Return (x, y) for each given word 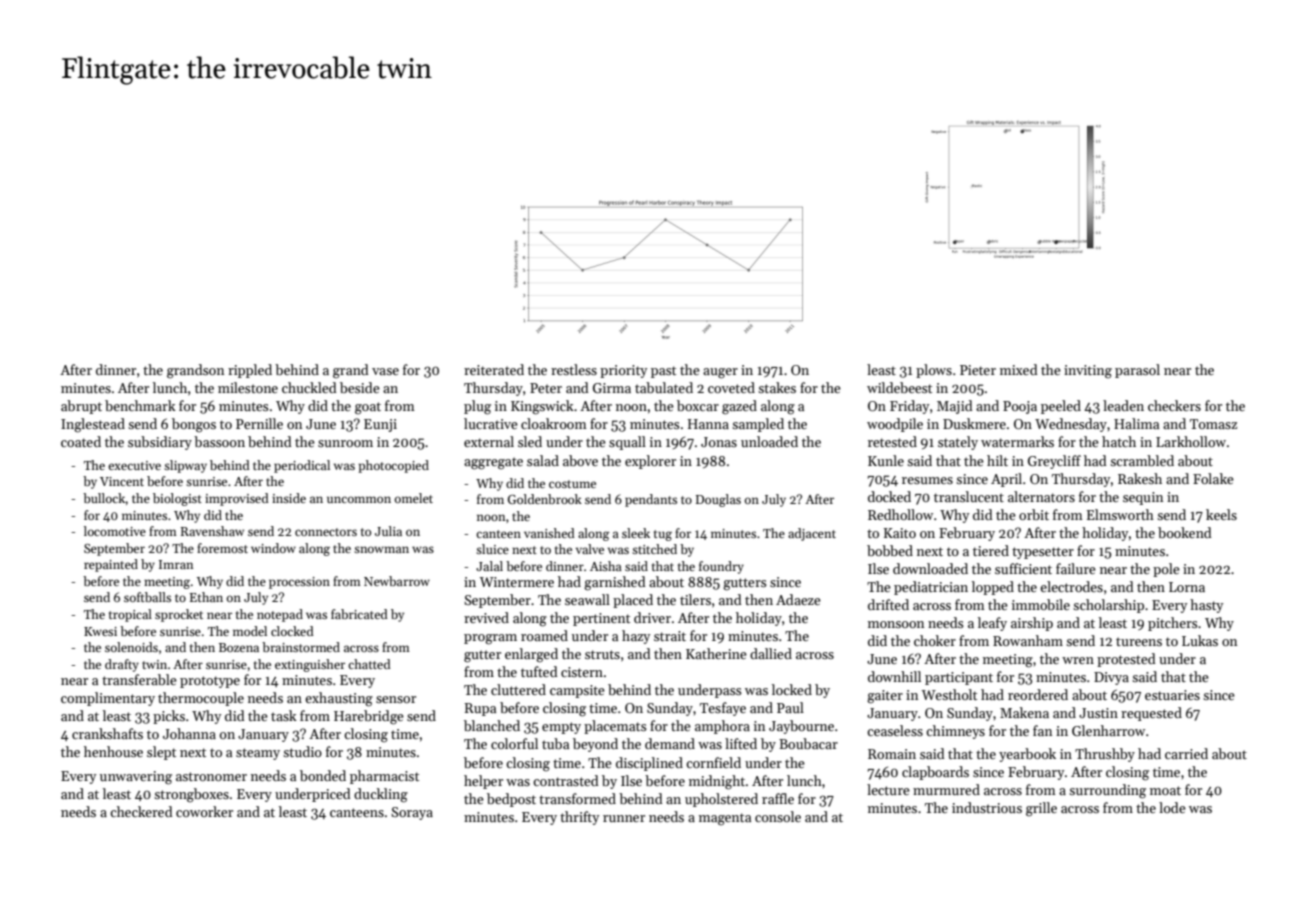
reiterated (494, 369)
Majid (955, 407)
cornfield (713, 762)
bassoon (219, 441)
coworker (204, 811)
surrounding (1107, 791)
